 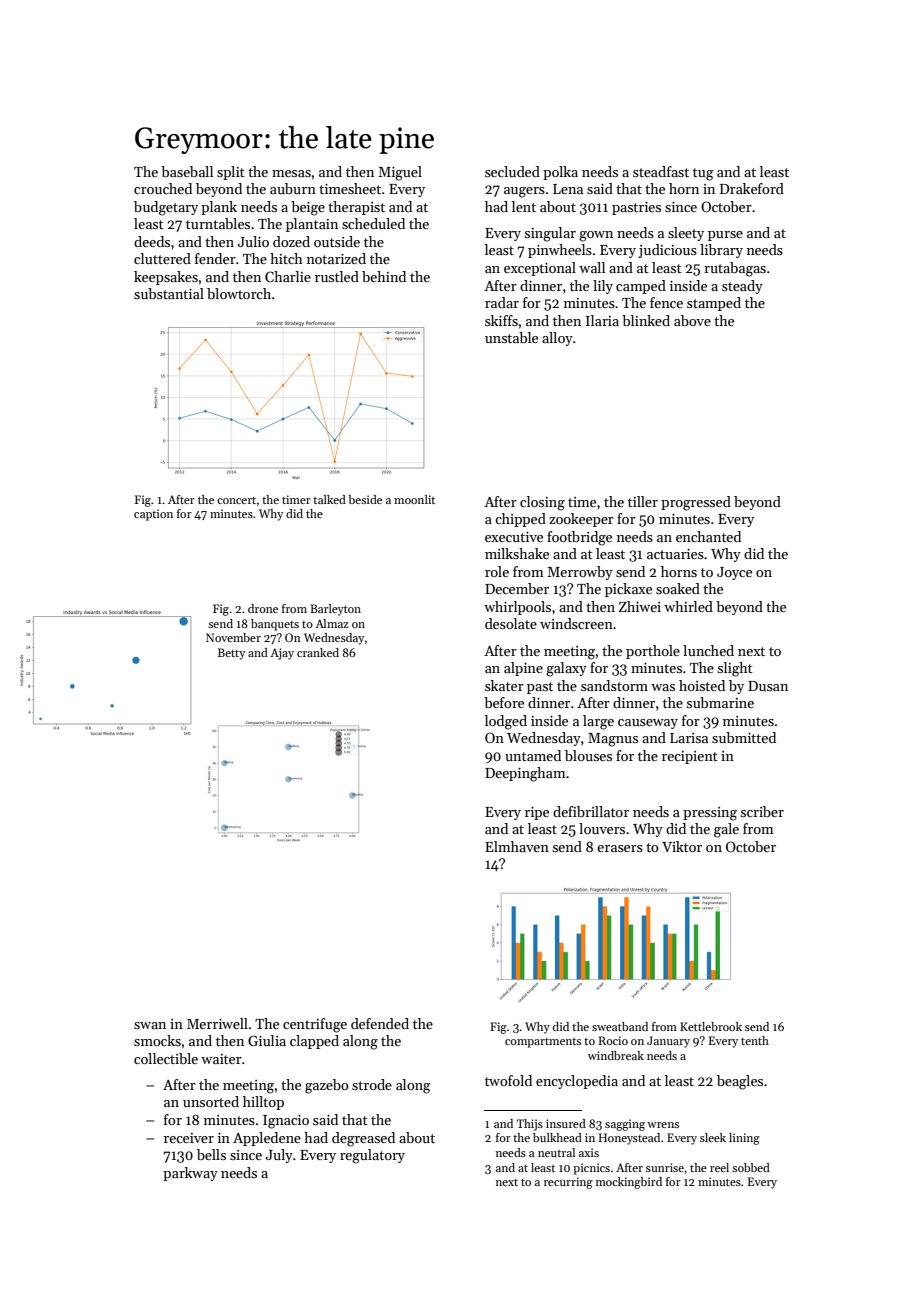 What do you see at coordinates (291, 173) in the document?
I see `mesas` at bounding box center [291, 173].
